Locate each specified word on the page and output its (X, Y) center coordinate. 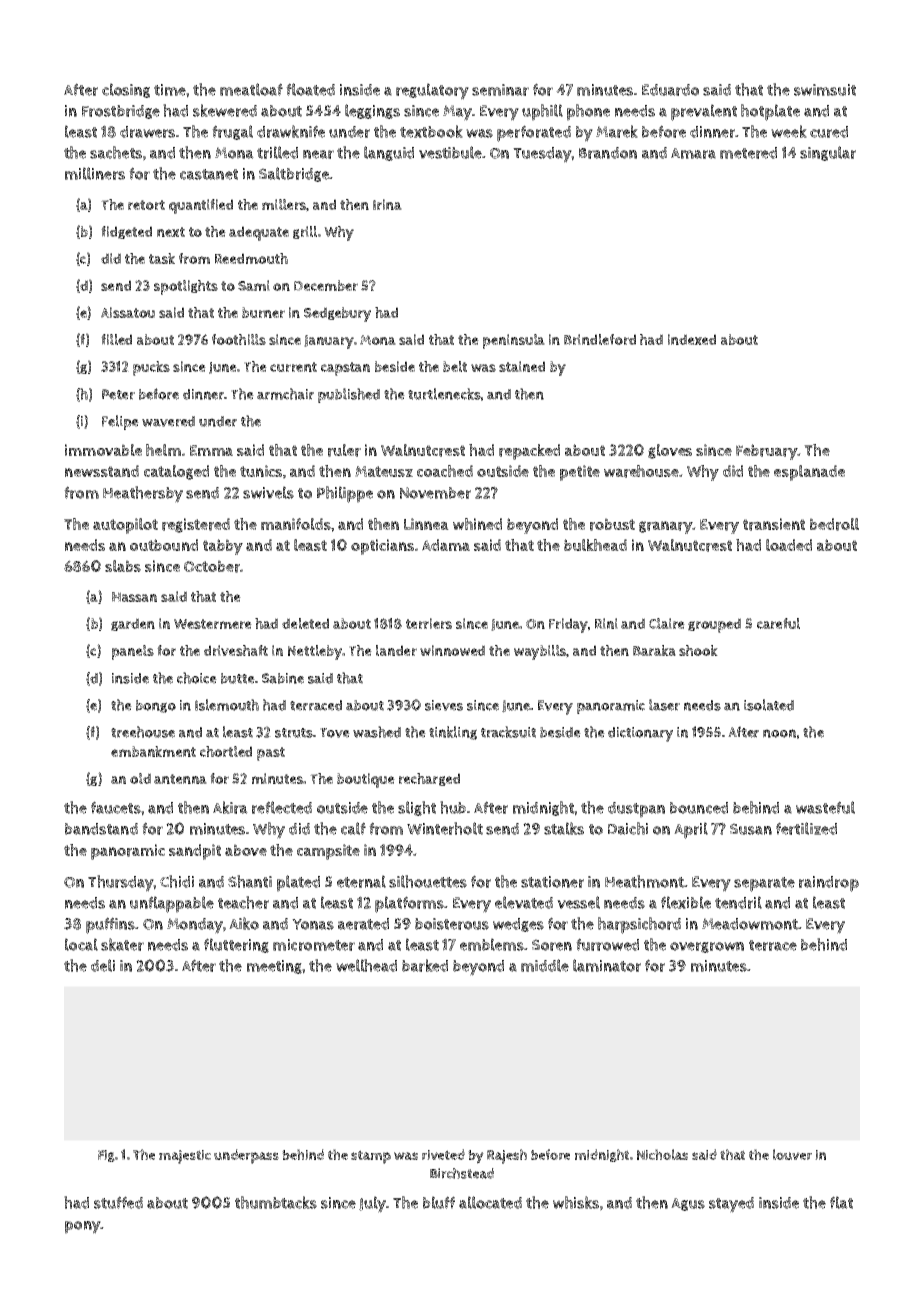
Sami (254, 285)
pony (83, 1227)
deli (103, 965)
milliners (95, 173)
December (326, 285)
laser (664, 705)
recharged (429, 779)
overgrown (707, 947)
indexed (692, 339)
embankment (153, 751)
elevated (524, 902)
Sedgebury (337, 314)
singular (828, 153)
